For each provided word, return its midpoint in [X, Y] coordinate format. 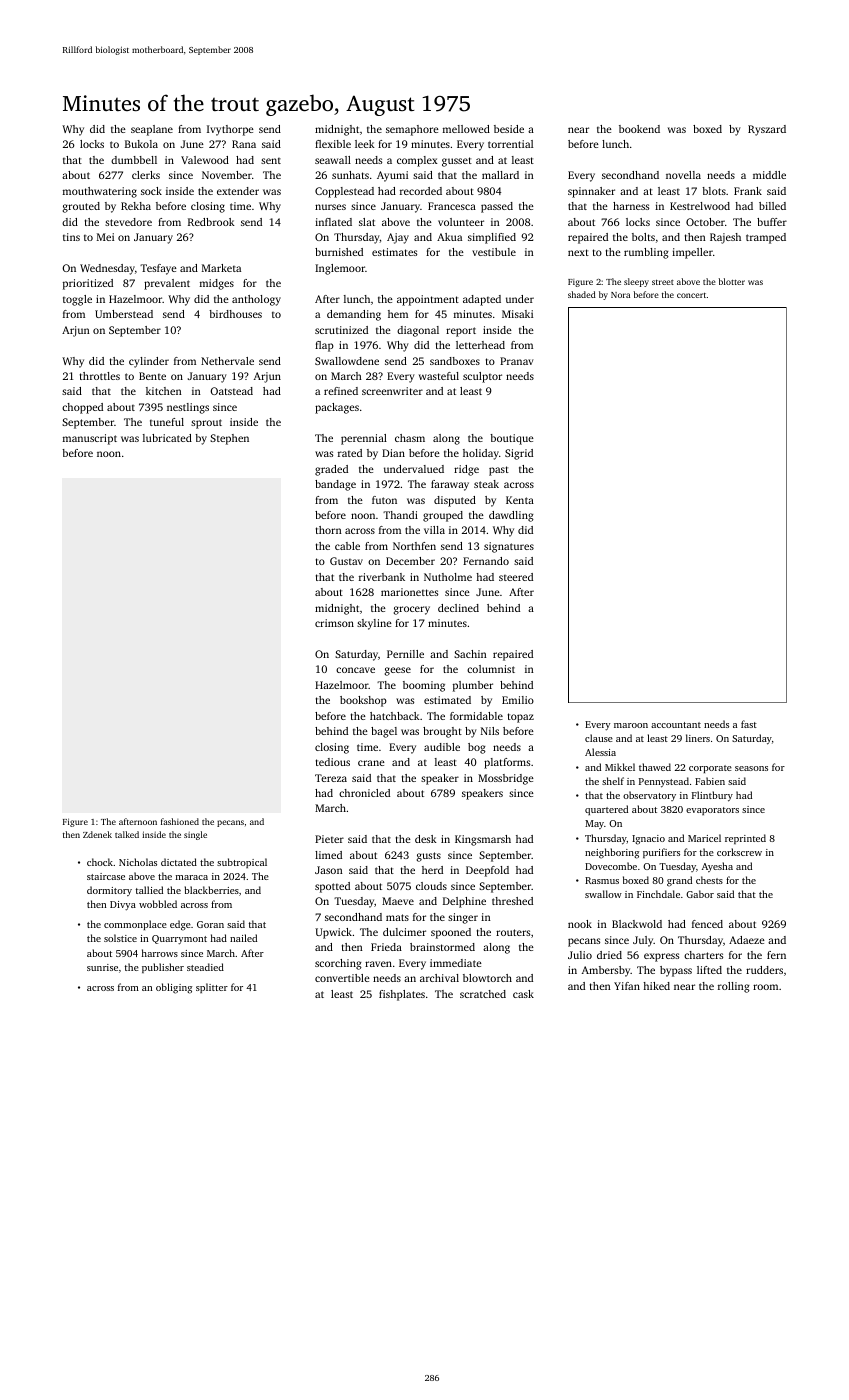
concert [691, 295]
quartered [606, 810]
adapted [482, 300]
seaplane [152, 130]
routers [513, 932]
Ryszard [767, 130]
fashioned [180, 821]
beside [509, 129]
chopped [82, 408]
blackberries [212, 890]
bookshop [363, 701]
